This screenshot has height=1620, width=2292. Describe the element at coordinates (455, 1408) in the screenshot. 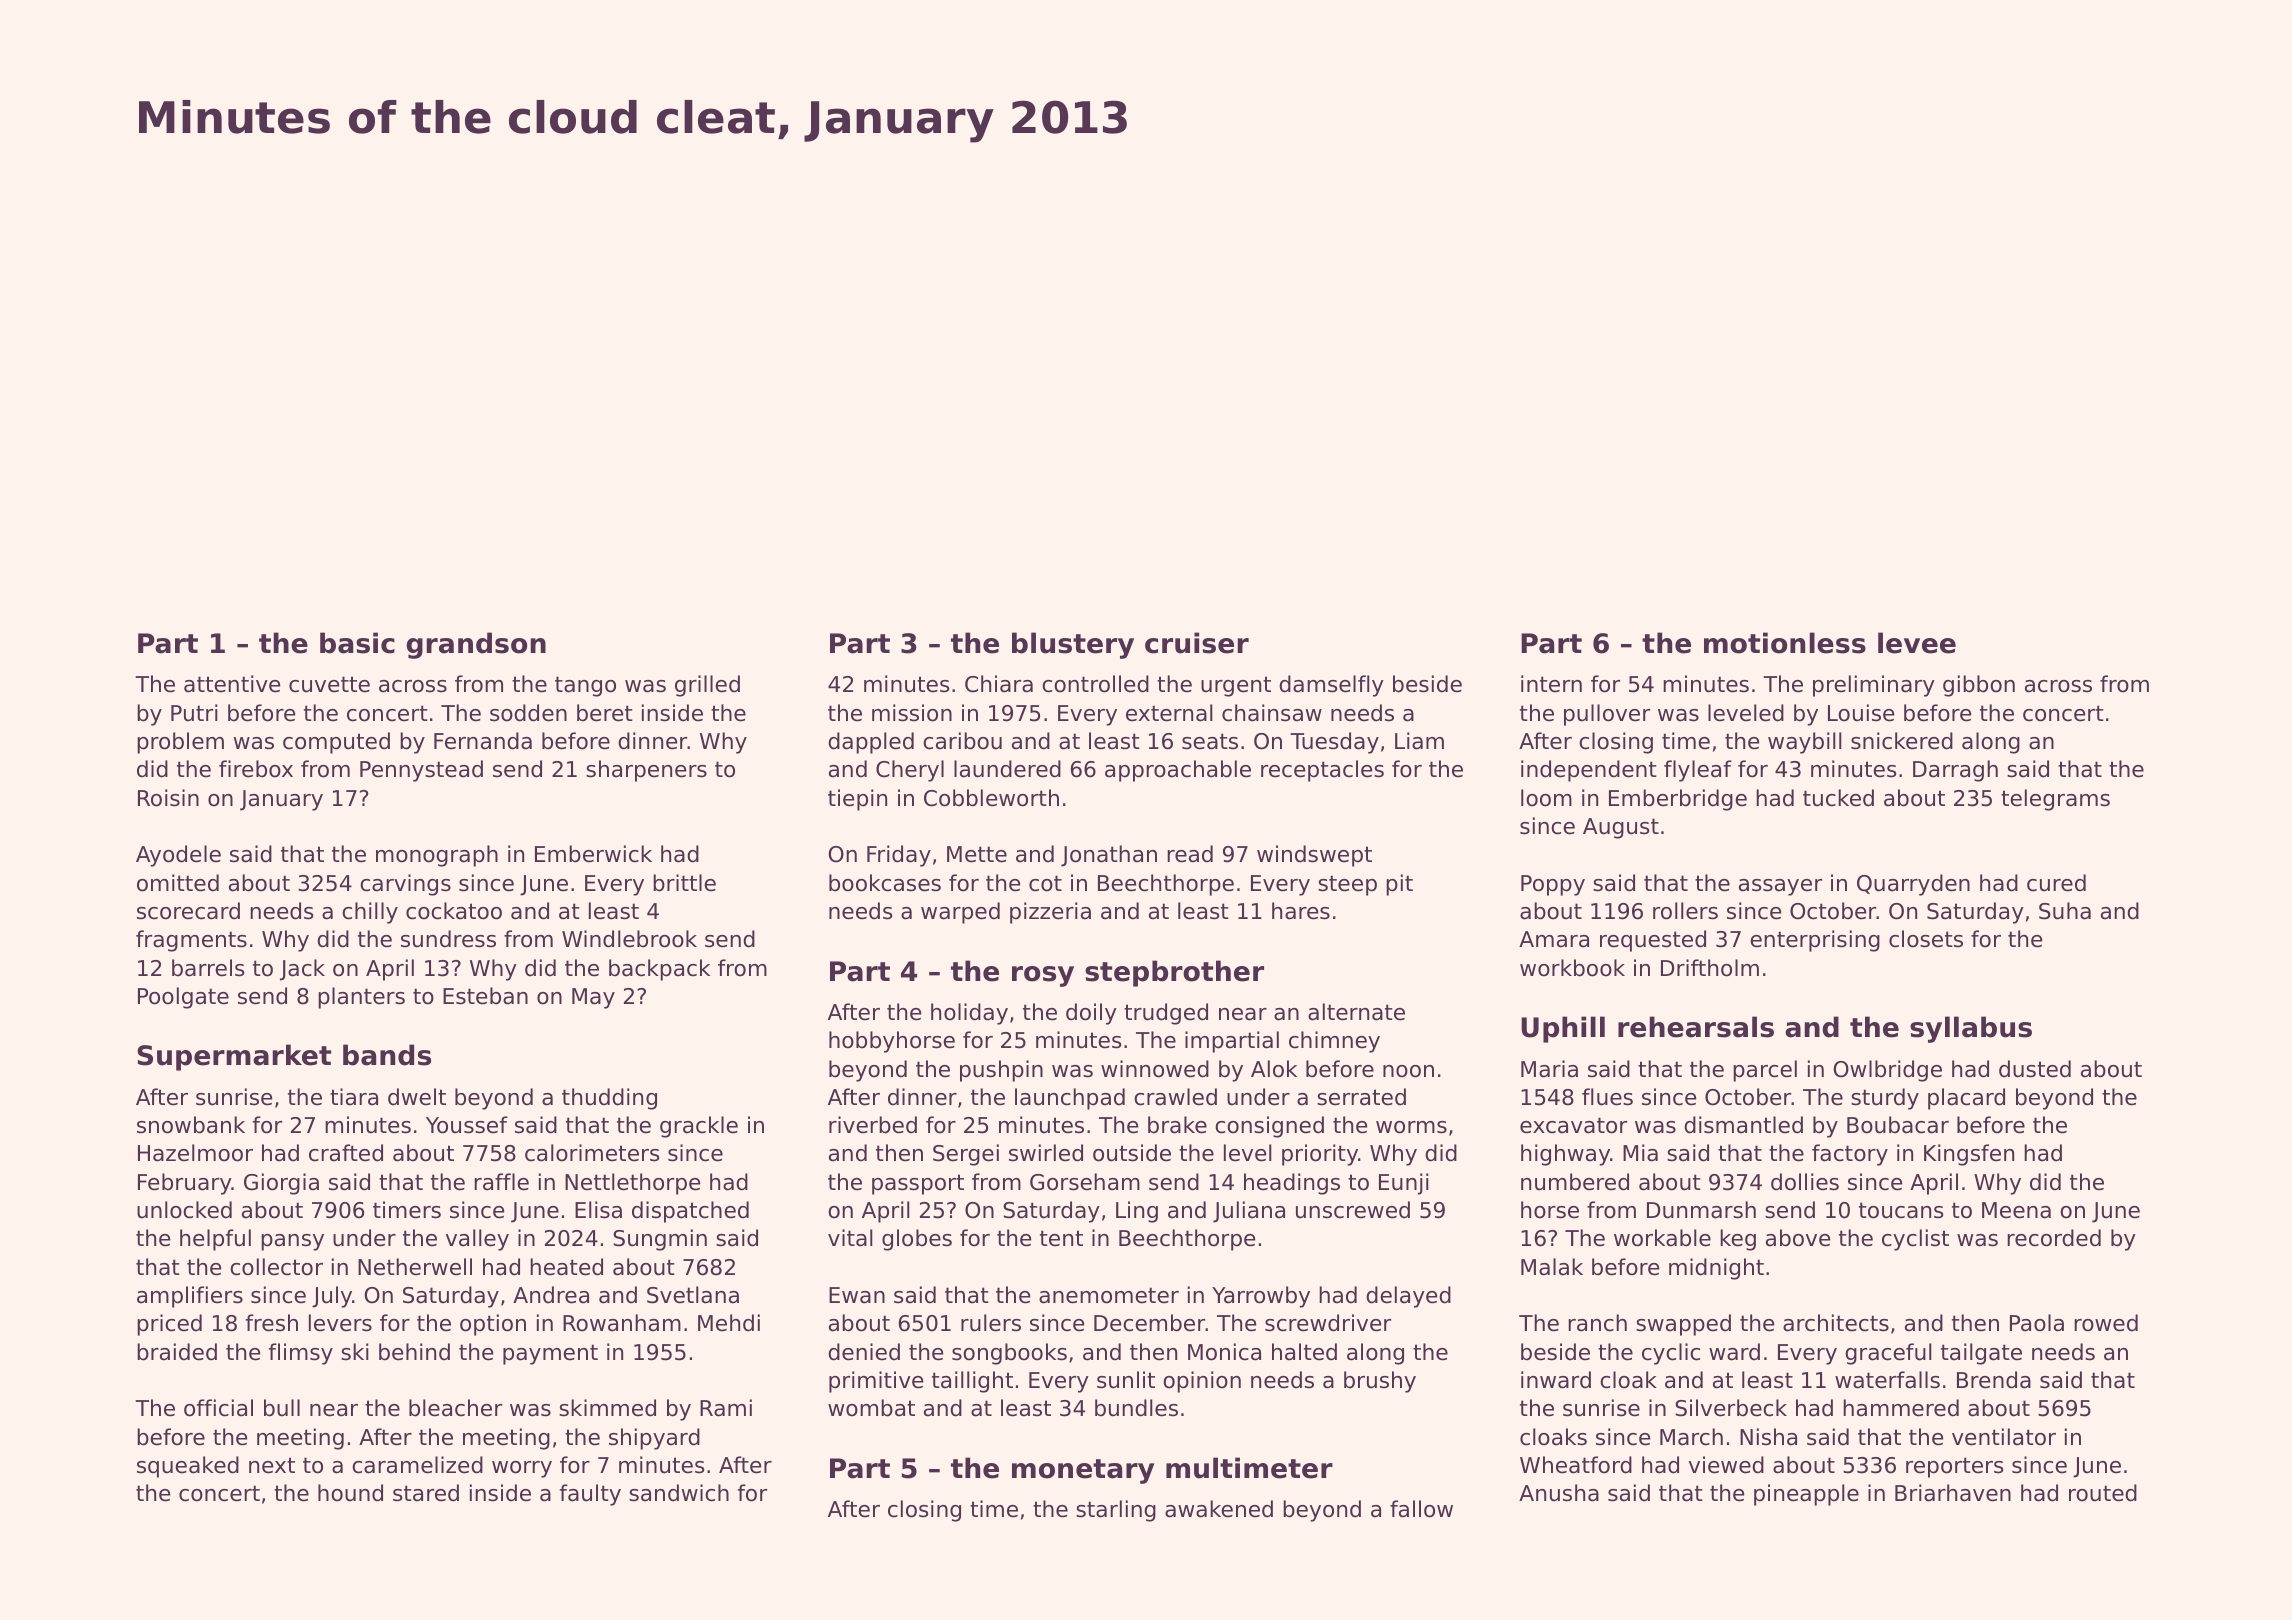

I see `bleacher` at that location.
